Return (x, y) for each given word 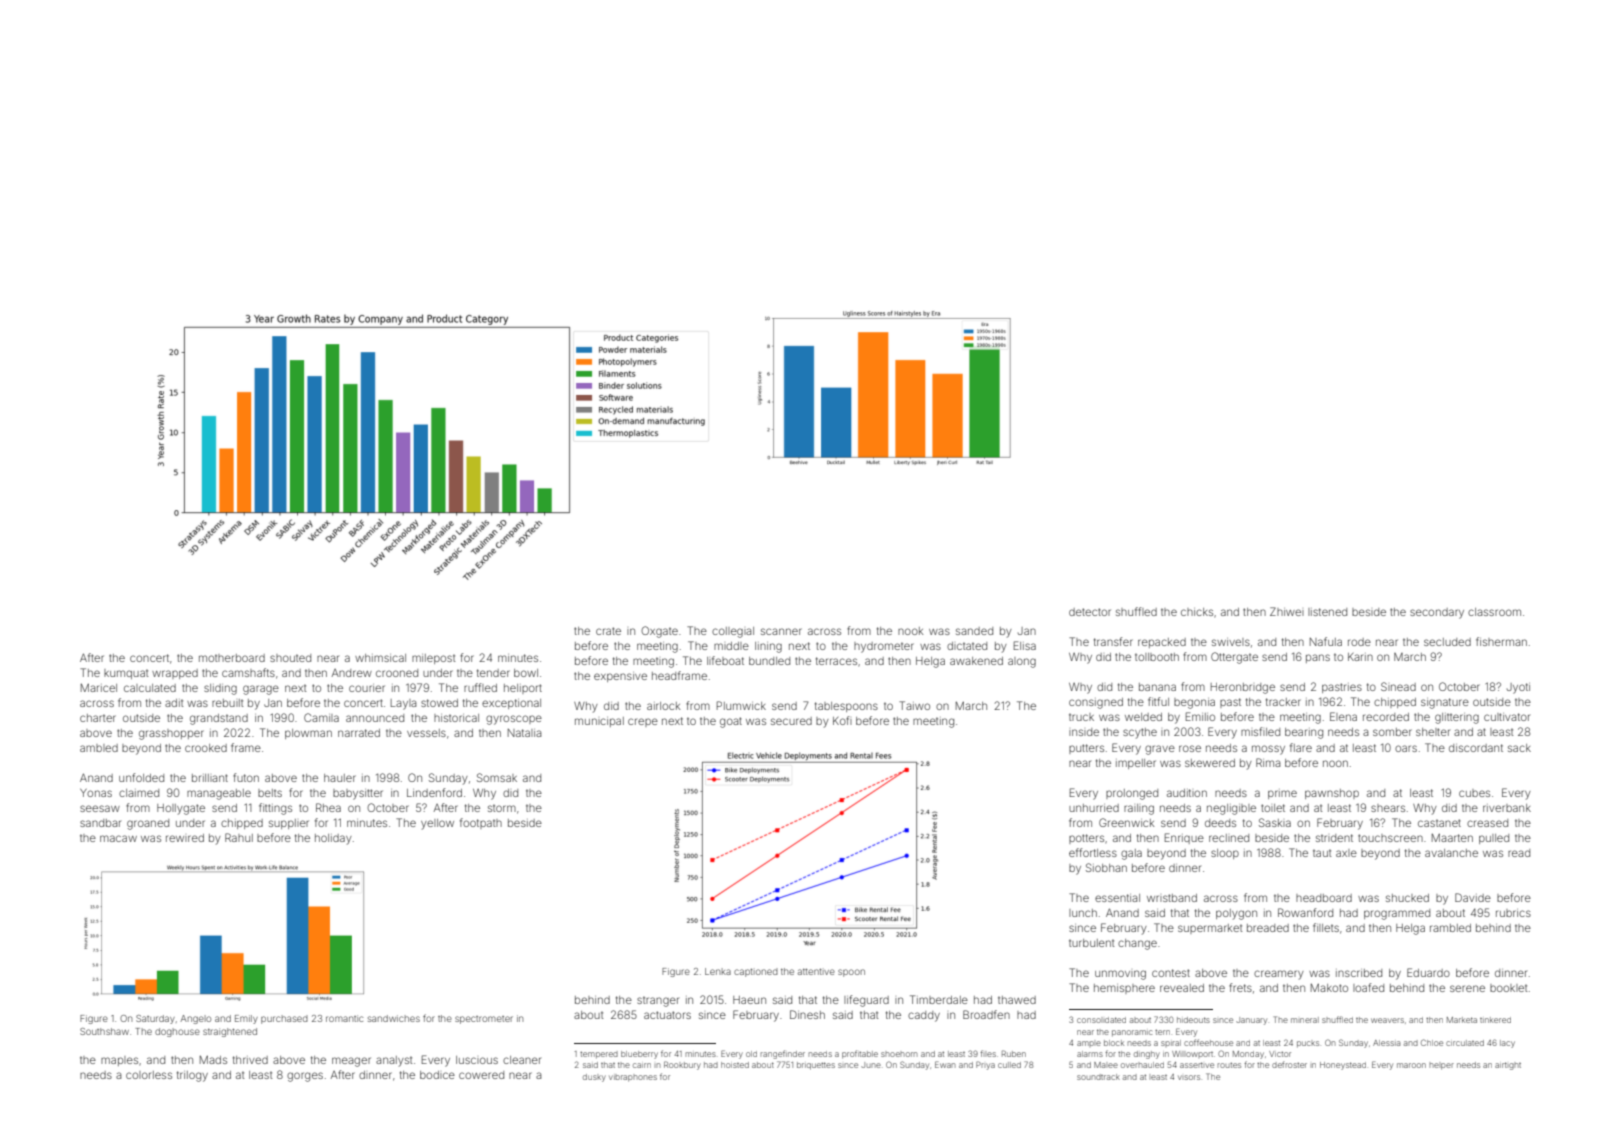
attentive (816, 972)
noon (1335, 763)
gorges (305, 1077)
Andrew (352, 673)
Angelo (196, 1019)
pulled (1494, 839)
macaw (118, 838)
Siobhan (1106, 867)
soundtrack (1098, 1077)
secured (791, 721)
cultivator (1507, 717)
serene (1467, 988)
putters (1086, 749)
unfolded (141, 777)
